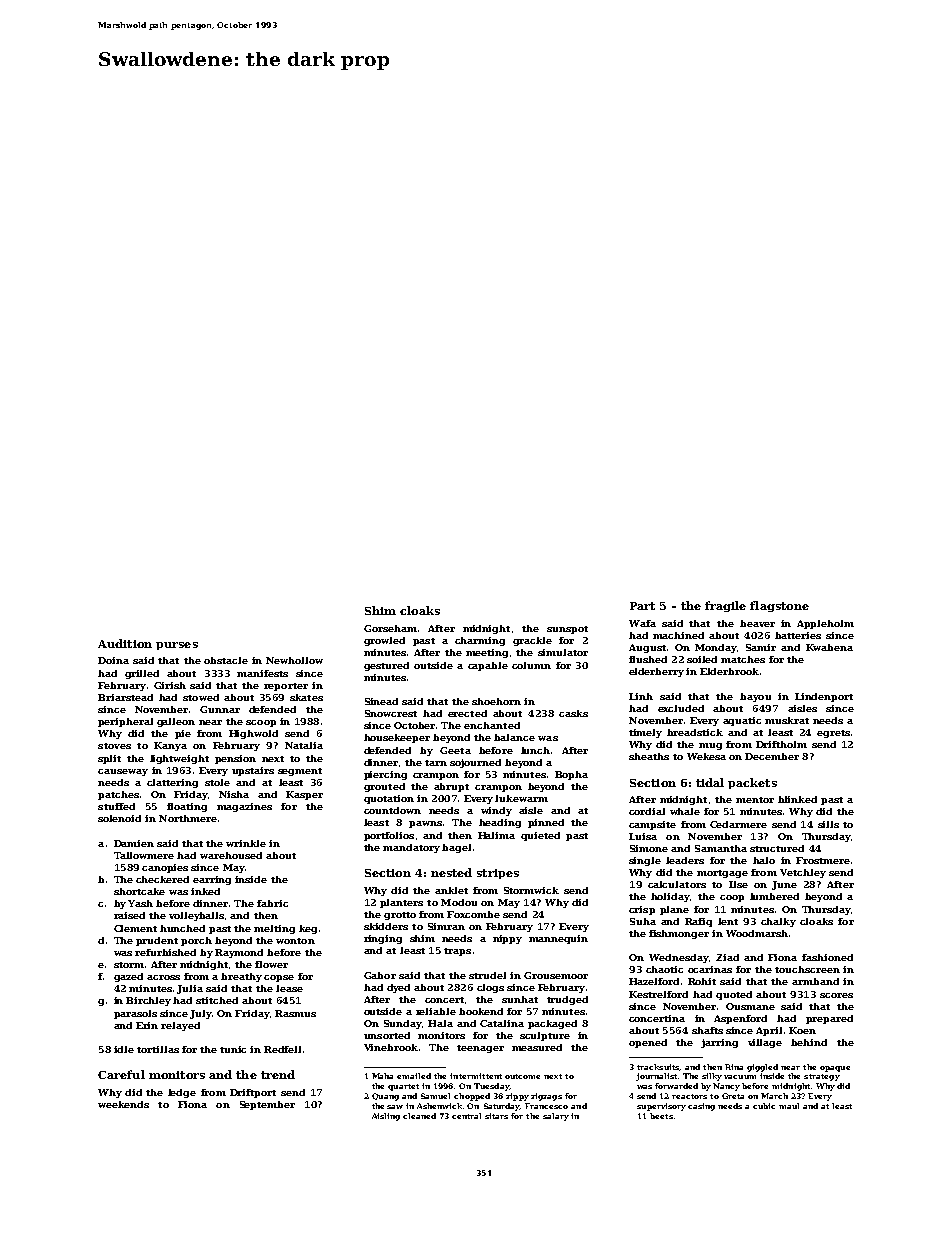  I want to click on maul, so click(789, 1106).
